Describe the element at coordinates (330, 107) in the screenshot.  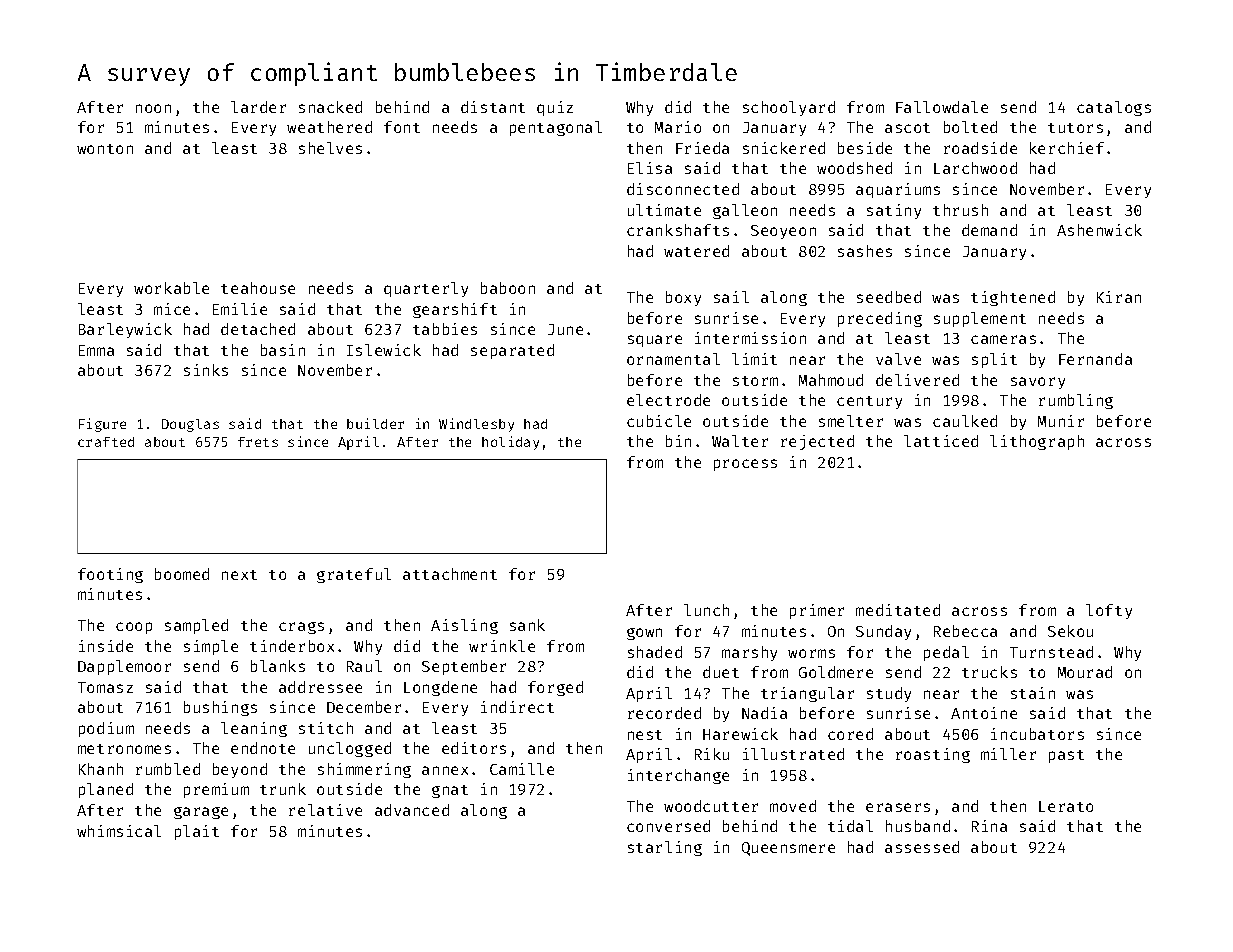
I see `snacked` at that location.
